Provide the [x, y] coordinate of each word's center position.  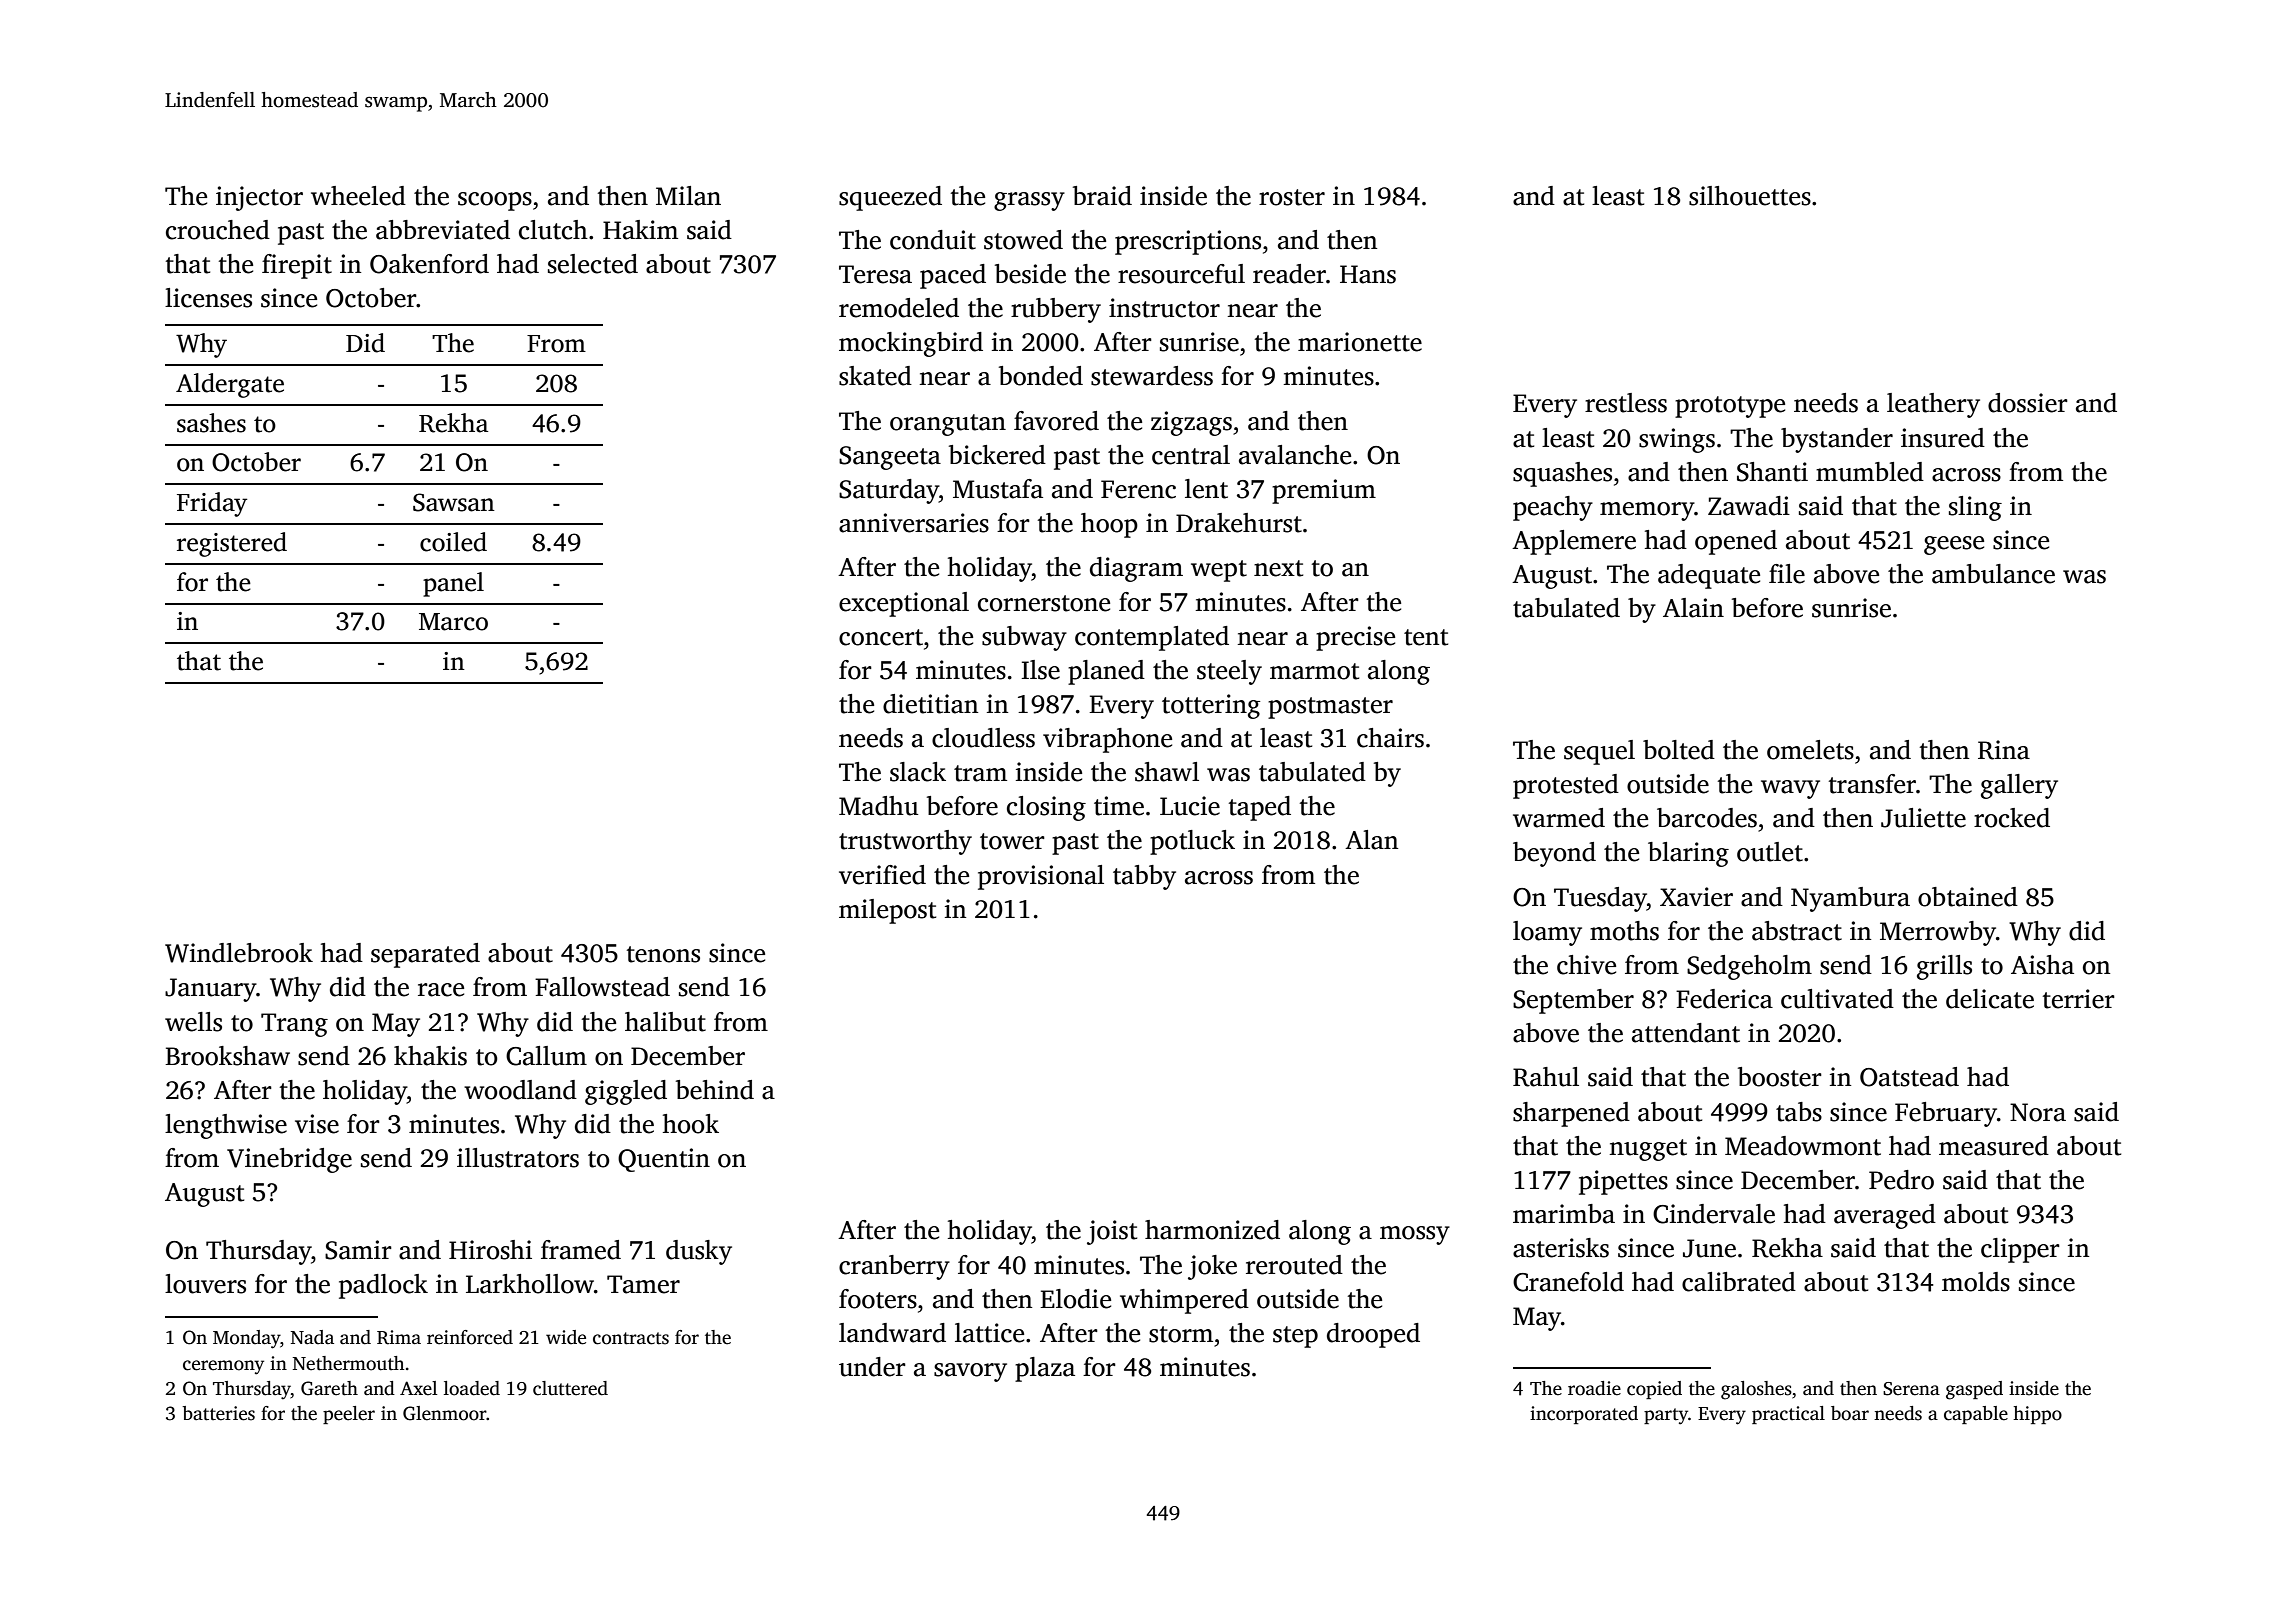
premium [1324, 491]
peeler [349, 1415]
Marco [453, 622]
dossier [2028, 403]
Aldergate [230, 385]
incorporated [1584, 1415]
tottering [1211, 706]
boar [1850, 1413]
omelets [1810, 750]
